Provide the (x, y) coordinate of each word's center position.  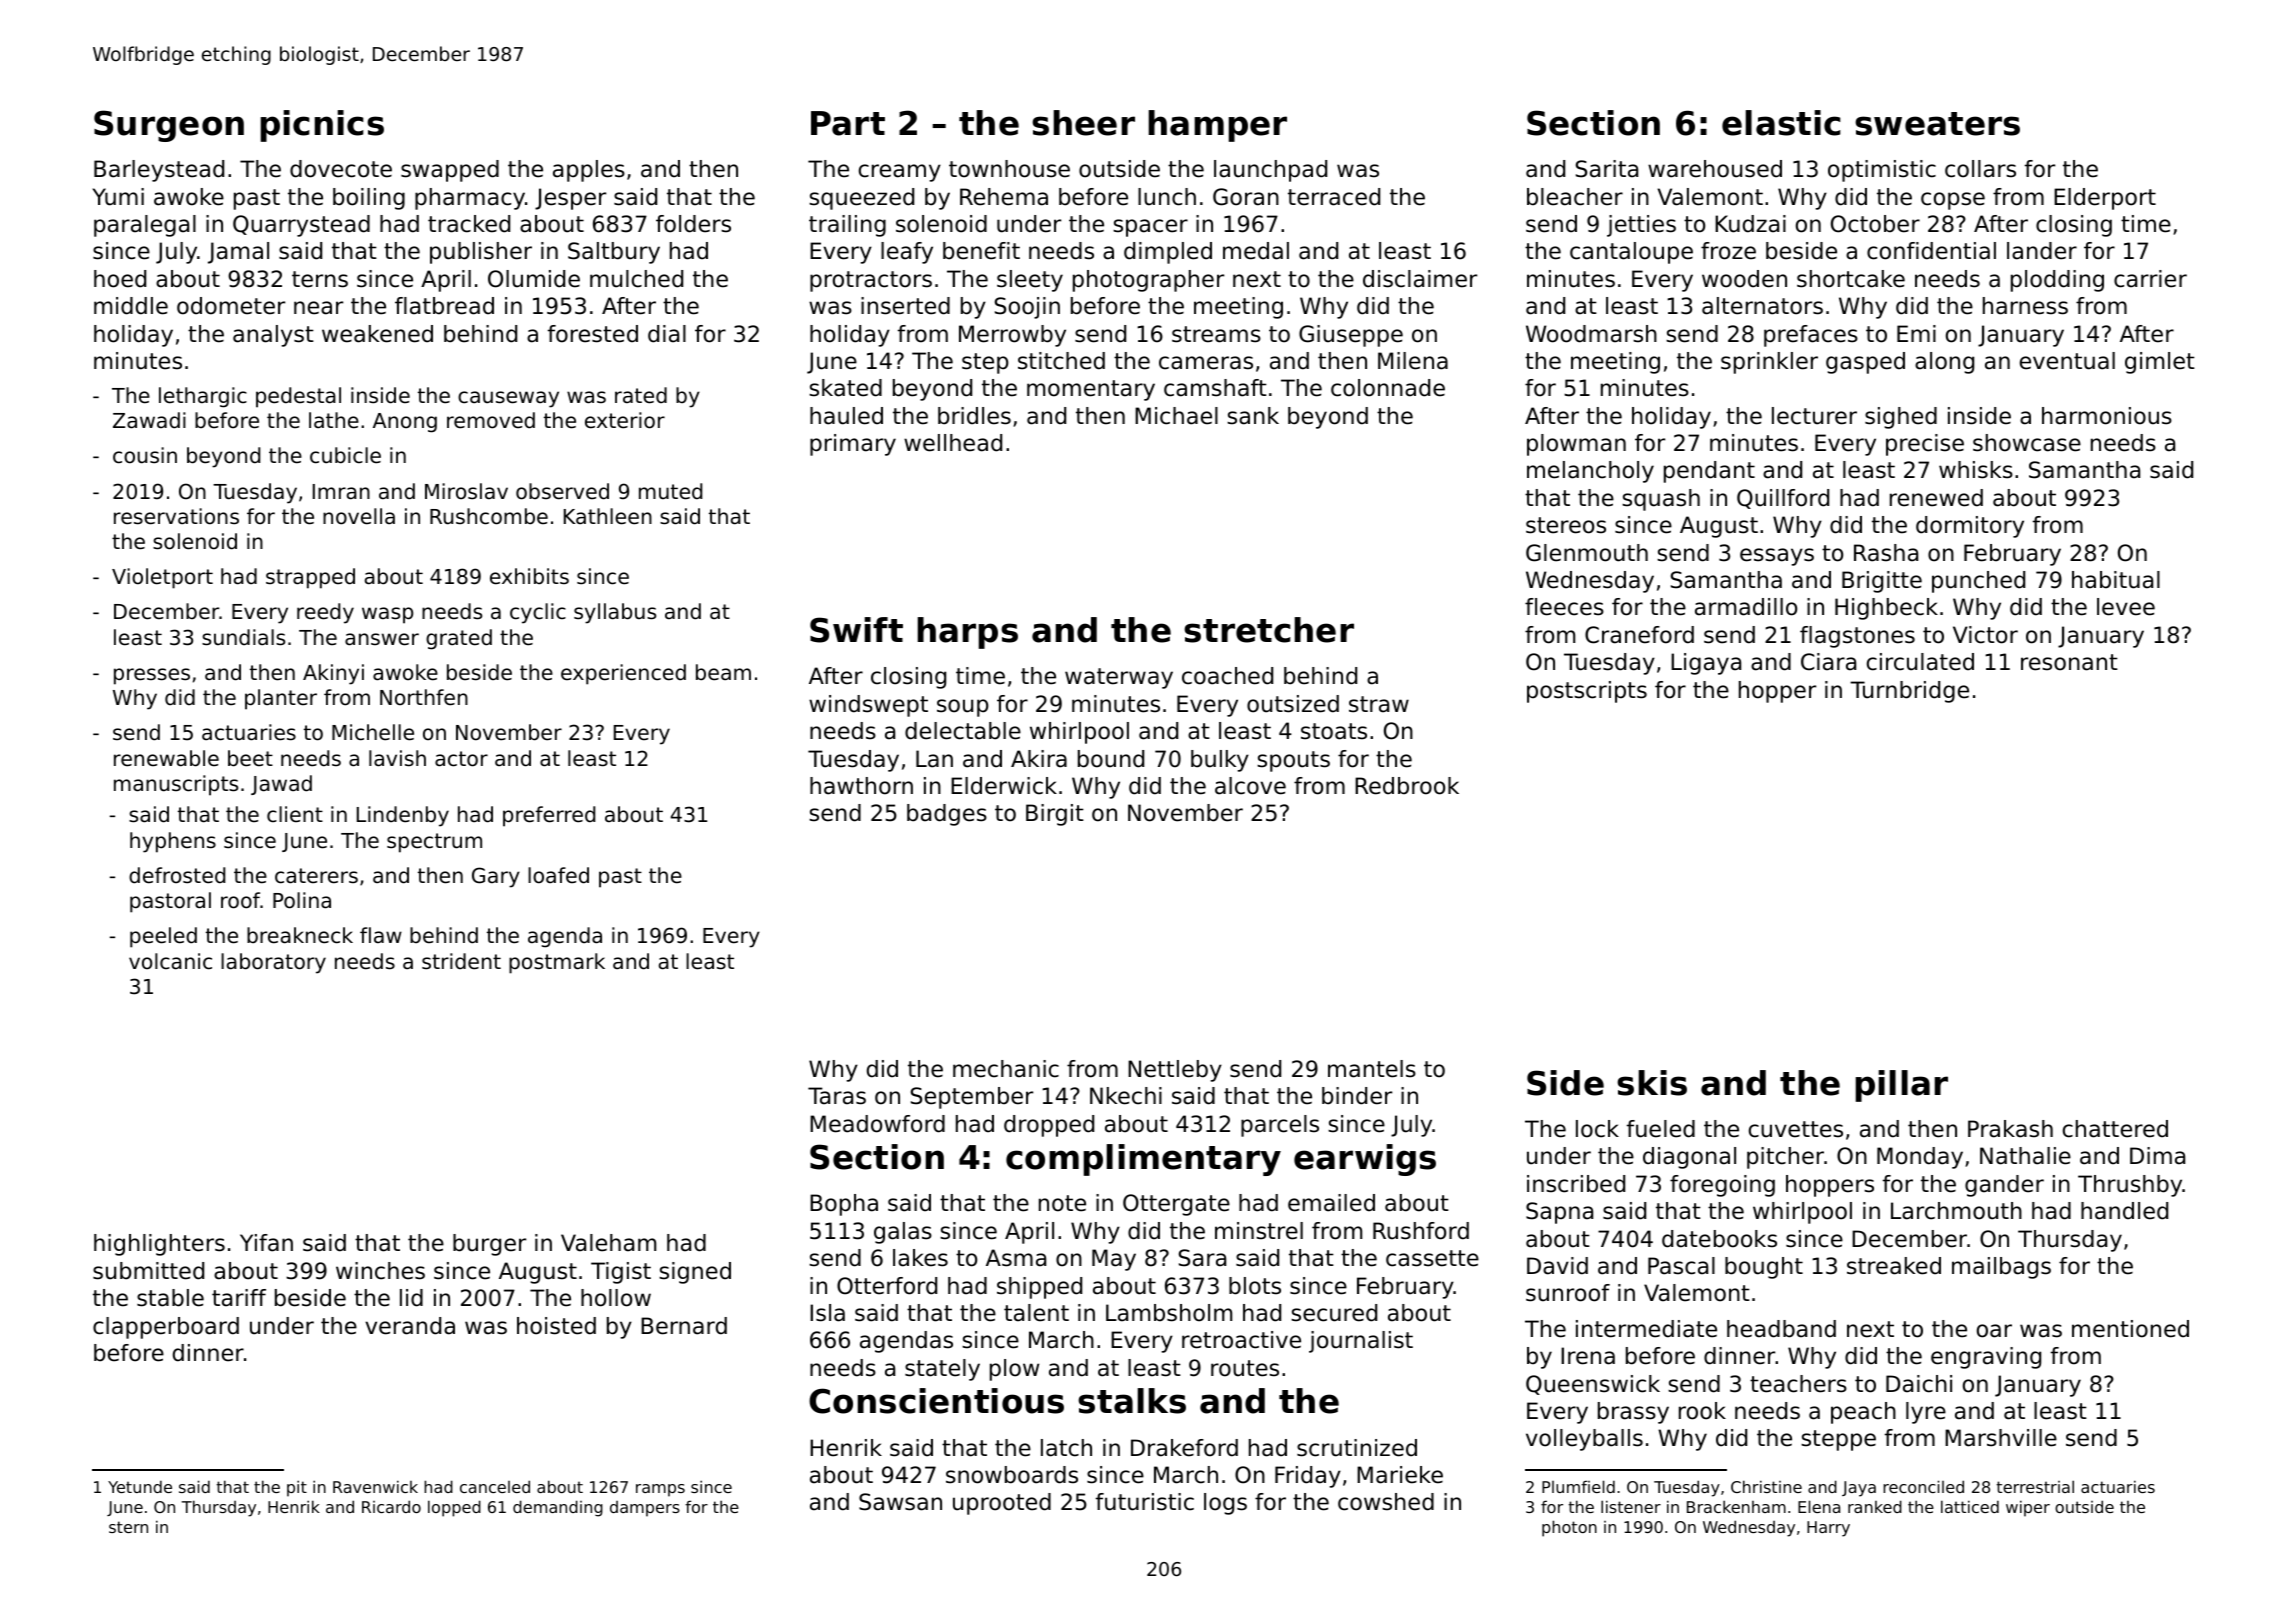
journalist (1361, 1342)
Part (848, 123)
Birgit (1055, 815)
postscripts (1587, 692)
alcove (1250, 786)
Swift (856, 630)
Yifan (266, 1243)
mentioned (2130, 1329)
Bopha (844, 1205)
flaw (381, 935)
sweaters (1937, 124)
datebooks (1719, 1239)
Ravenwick (375, 1486)
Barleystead (159, 171)
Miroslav (466, 491)
